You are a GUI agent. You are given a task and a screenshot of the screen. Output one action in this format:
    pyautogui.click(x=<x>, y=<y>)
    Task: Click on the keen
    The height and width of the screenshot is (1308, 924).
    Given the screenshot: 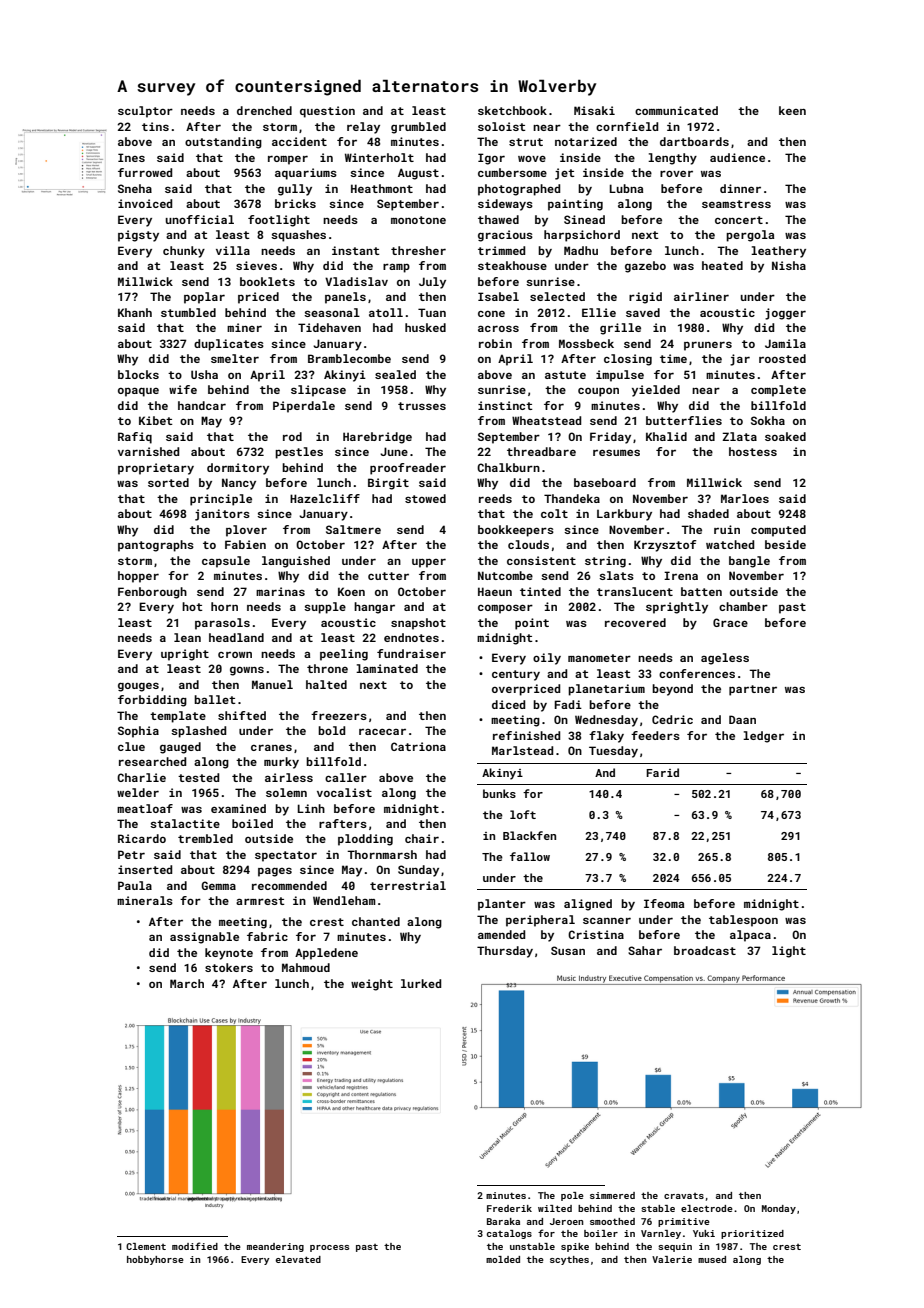 What is the action you would take?
    pyautogui.click(x=792, y=110)
